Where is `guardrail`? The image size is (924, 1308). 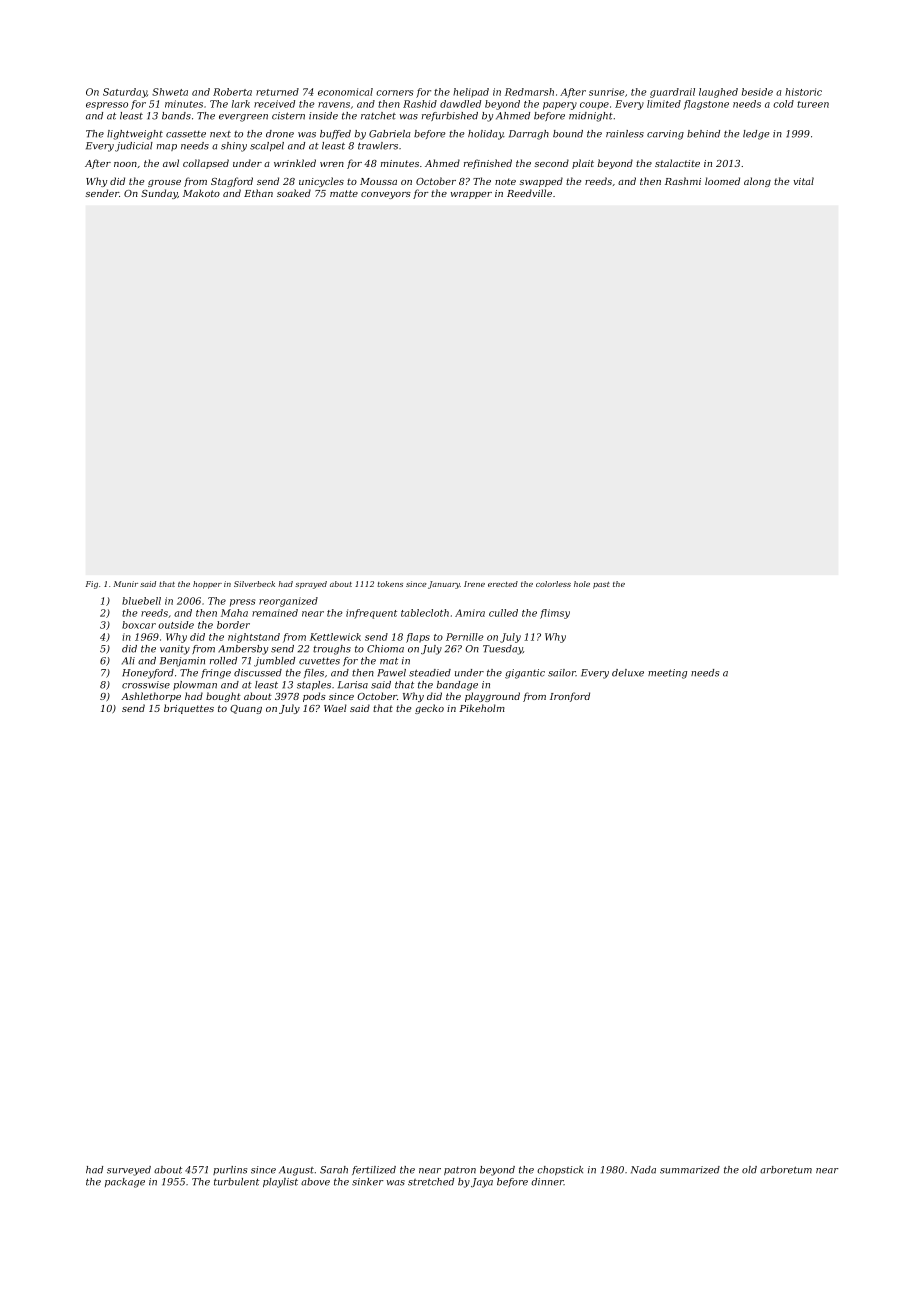
guardrail is located at coordinates (672, 93).
